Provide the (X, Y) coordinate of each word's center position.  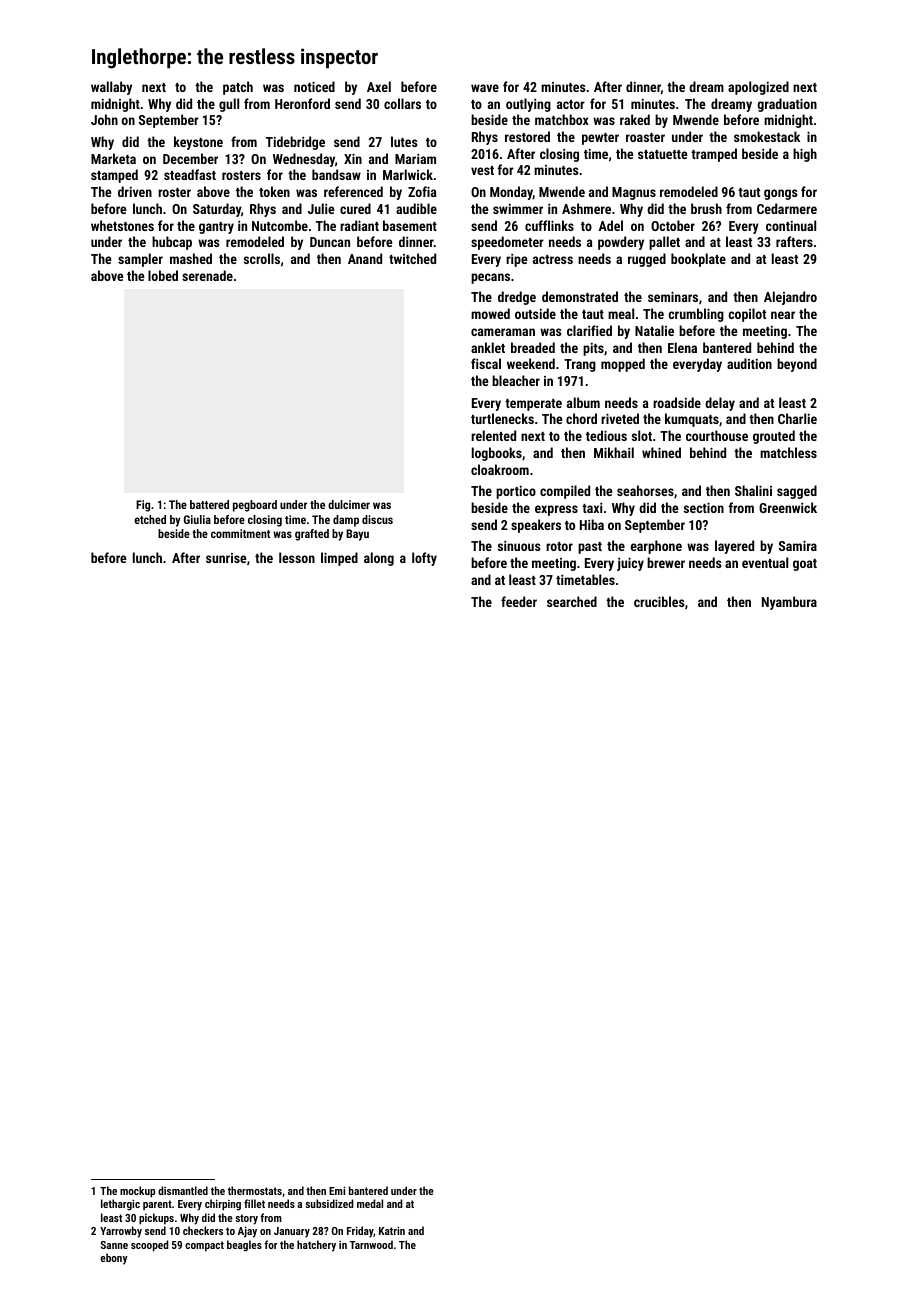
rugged (647, 260)
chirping (223, 1205)
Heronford (302, 103)
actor (571, 104)
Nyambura (789, 603)
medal (370, 1203)
